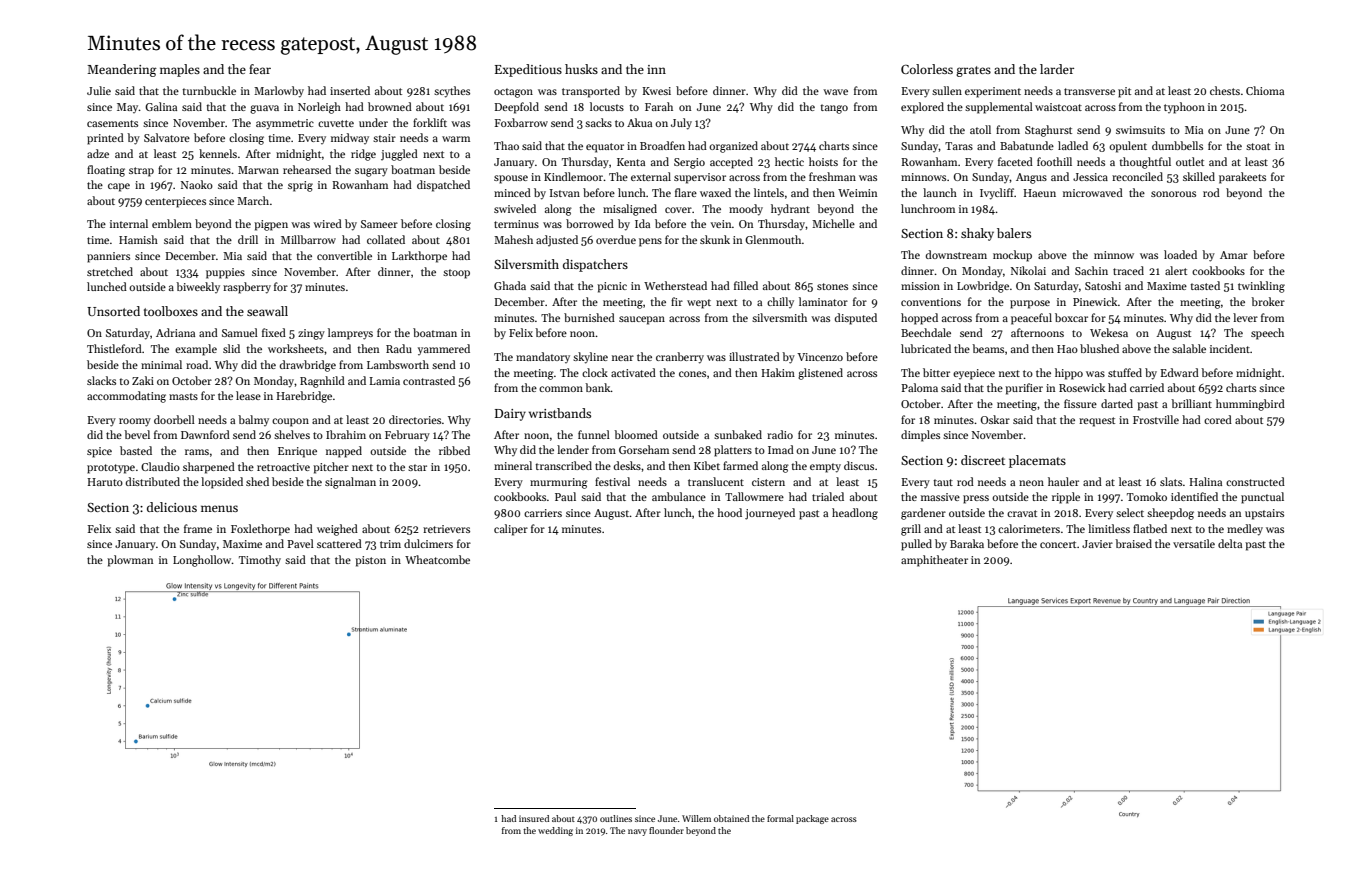  I want to click on maples, so click(180, 70).
